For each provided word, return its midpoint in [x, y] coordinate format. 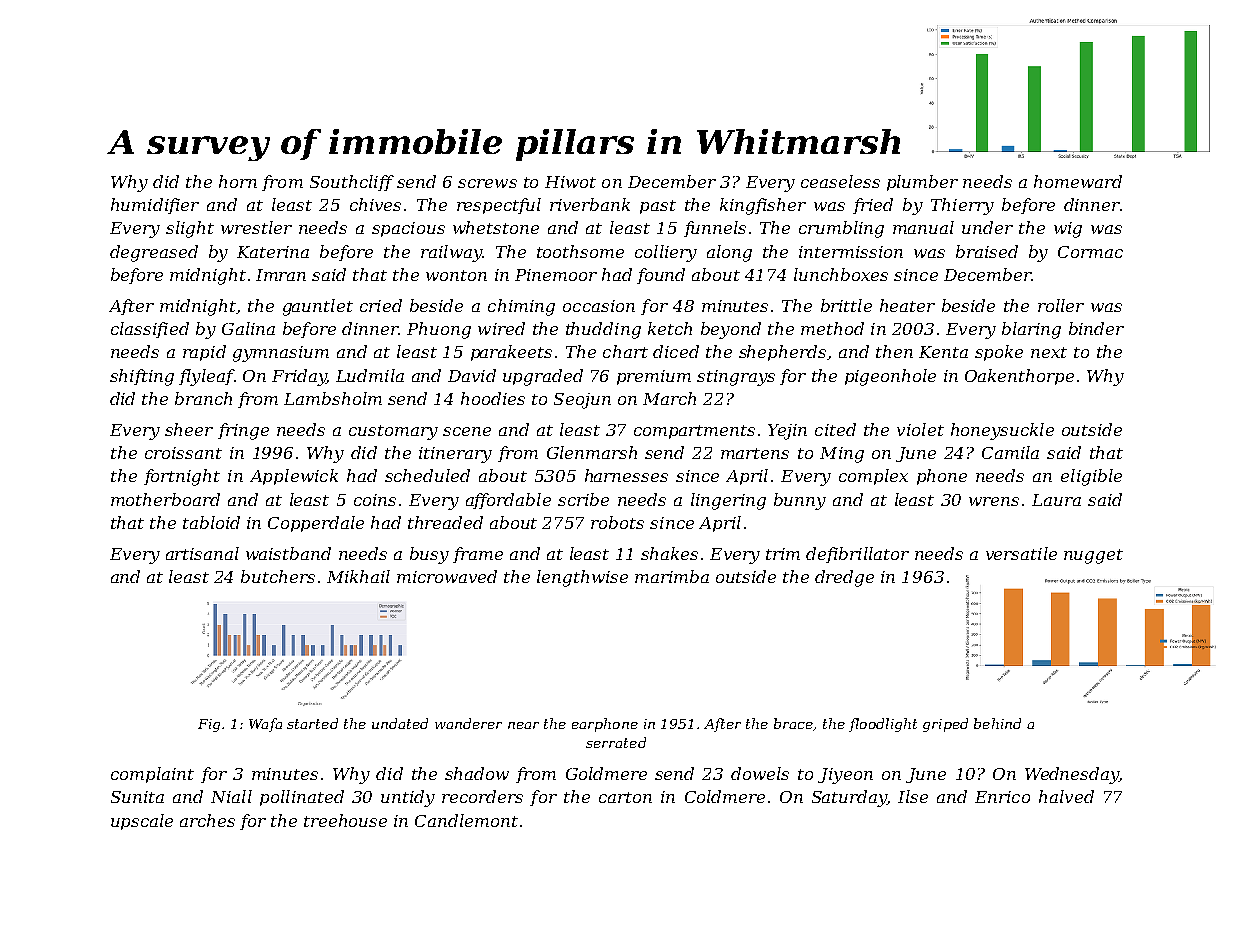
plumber [922, 183]
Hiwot [570, 182]
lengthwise [582, 578]
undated [400, 723]
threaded [445, 522]
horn [238, 181]
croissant [183, 453]
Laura [1056, 500]
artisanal [202, 553]
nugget [1093, 556]
